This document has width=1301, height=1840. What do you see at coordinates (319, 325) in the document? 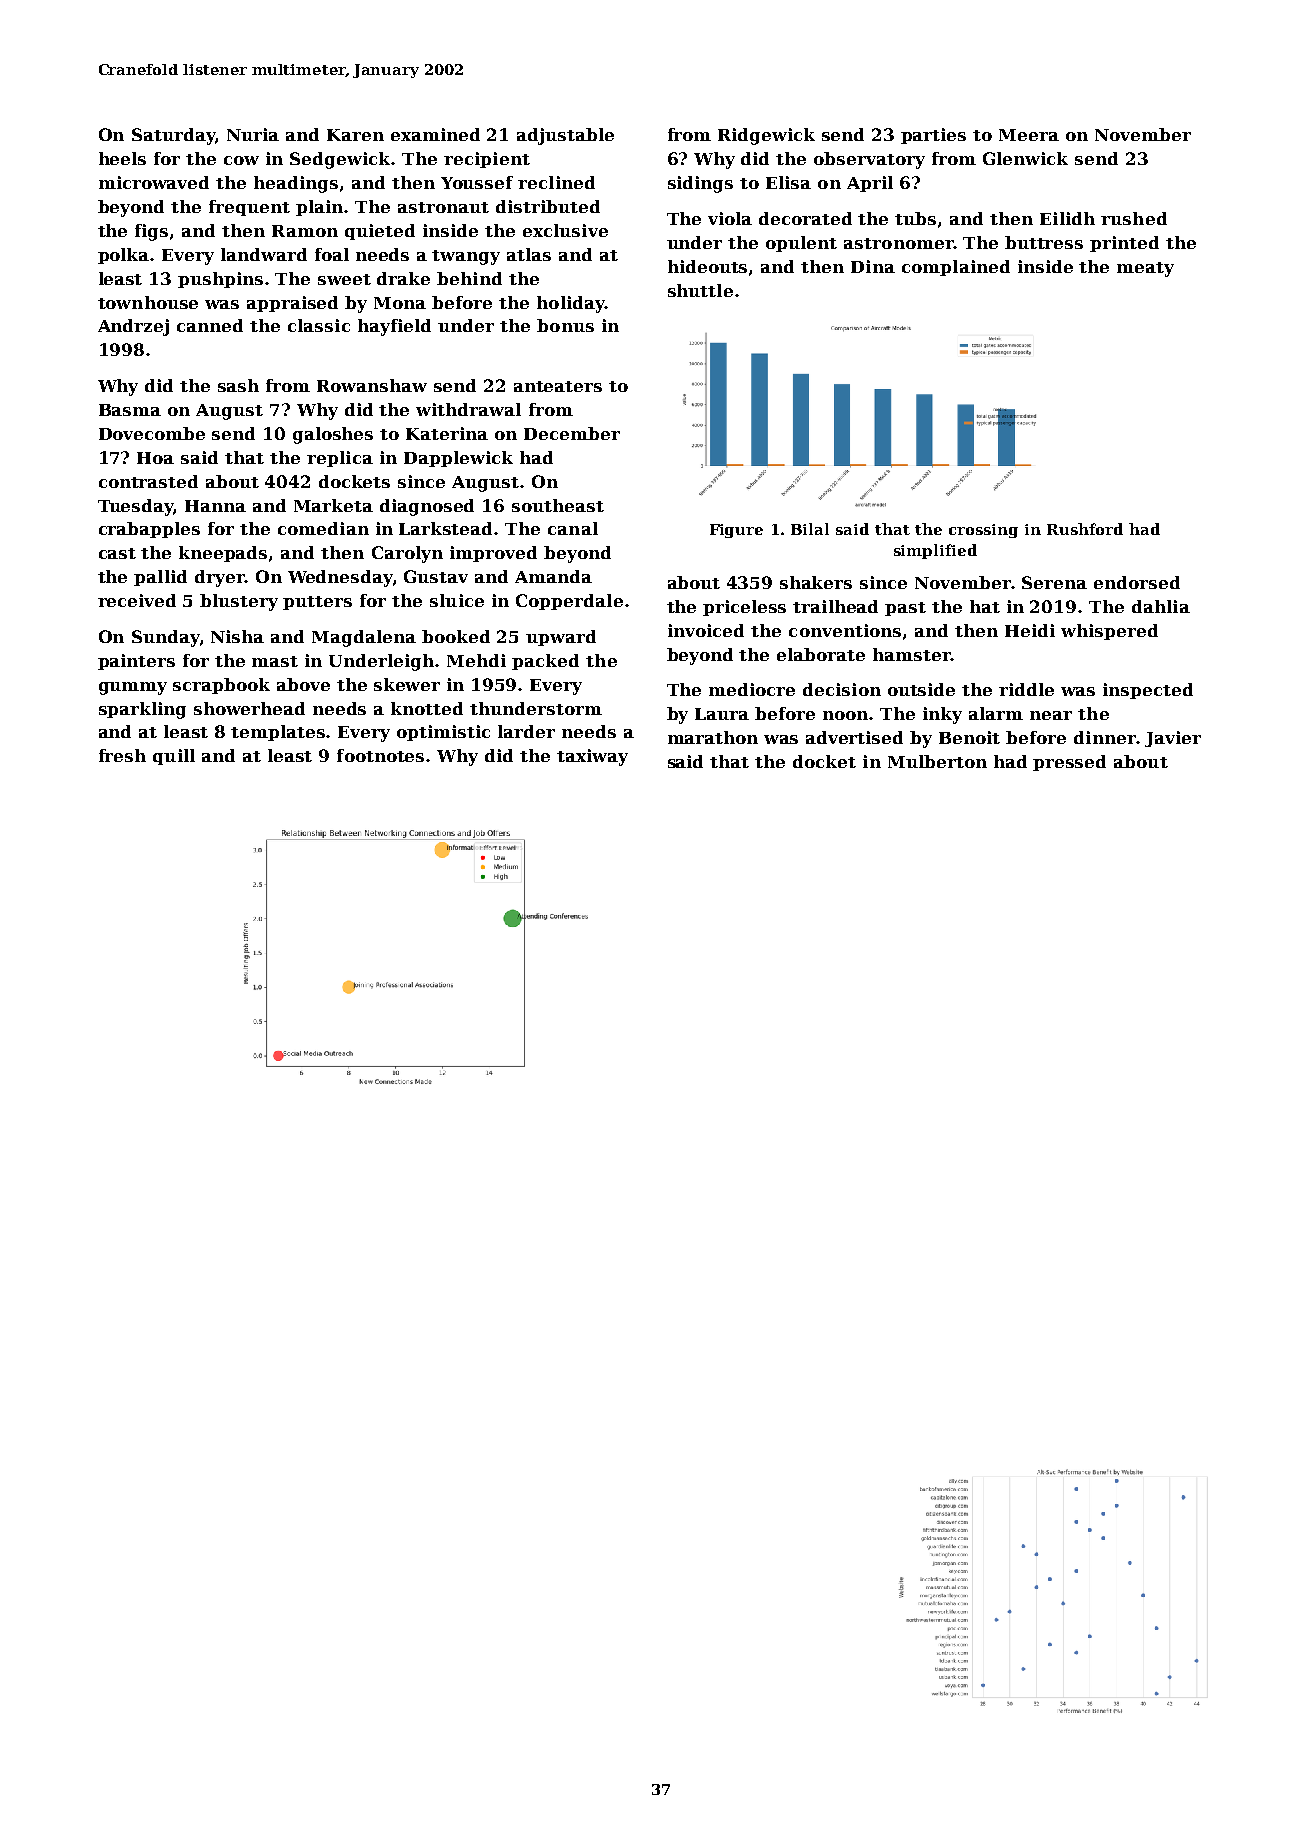
I see `classic` at bounding box center [319, 325].
